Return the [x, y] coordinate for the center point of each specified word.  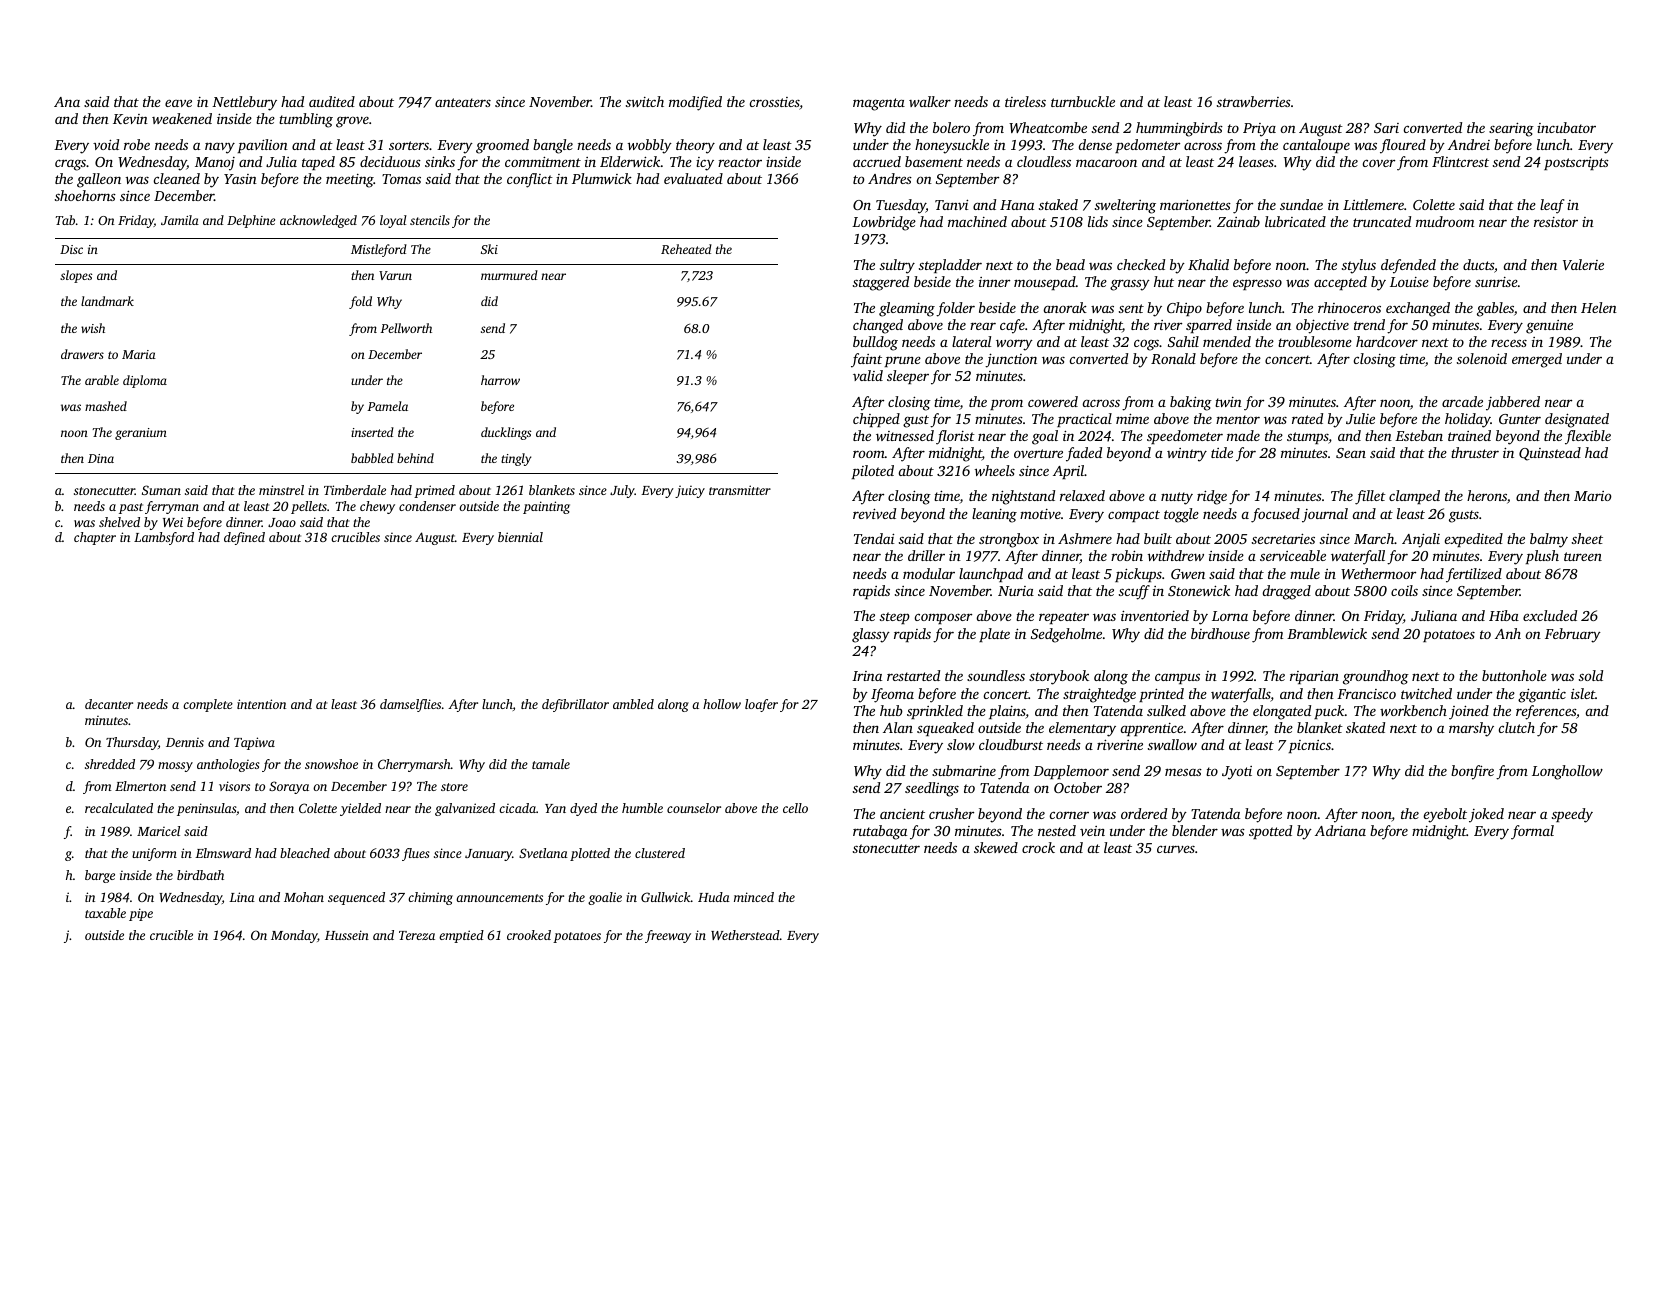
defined [244, 538]
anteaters [463, 102]
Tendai [874, 538]
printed [1161, 695]
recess [1509, 343]
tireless [1025, 101]
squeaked [945, 729]
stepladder [950, 266]
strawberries [1254, 101]
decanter [109, 704]
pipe [141, 914]
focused [1275, 515]
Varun [395, 275]
